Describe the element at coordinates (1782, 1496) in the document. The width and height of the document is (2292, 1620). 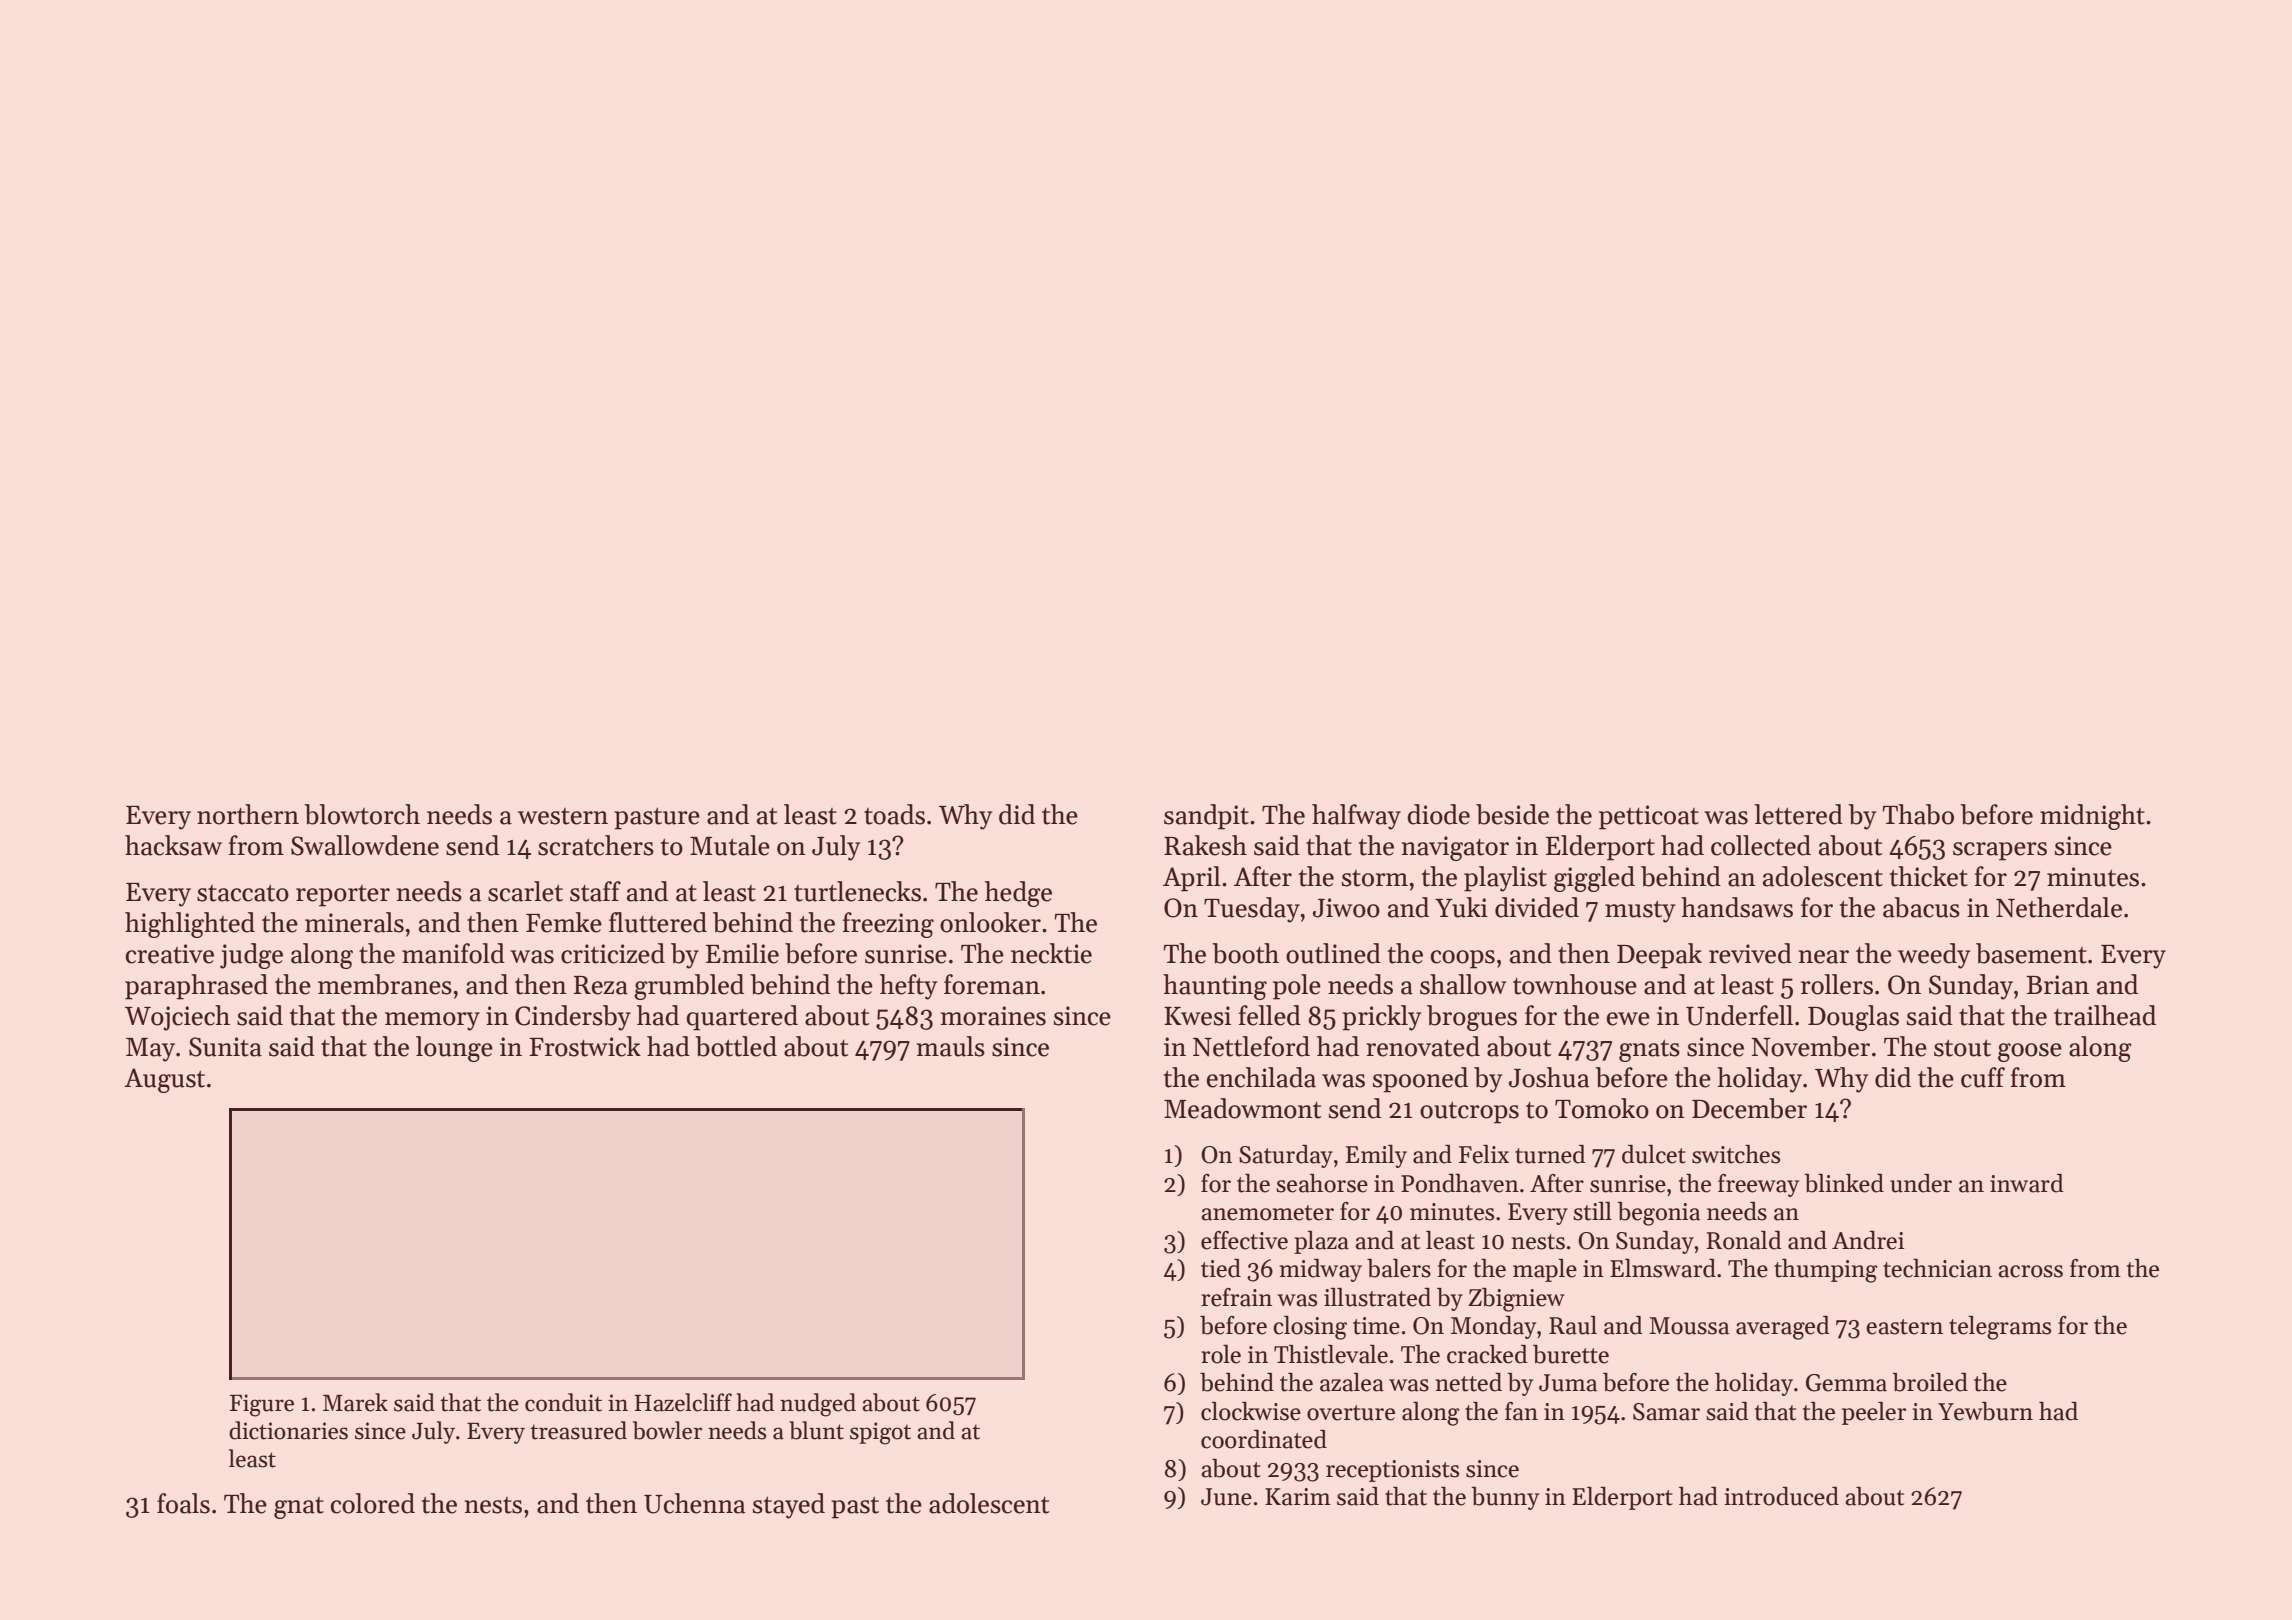
I see `introduced` at that location.
